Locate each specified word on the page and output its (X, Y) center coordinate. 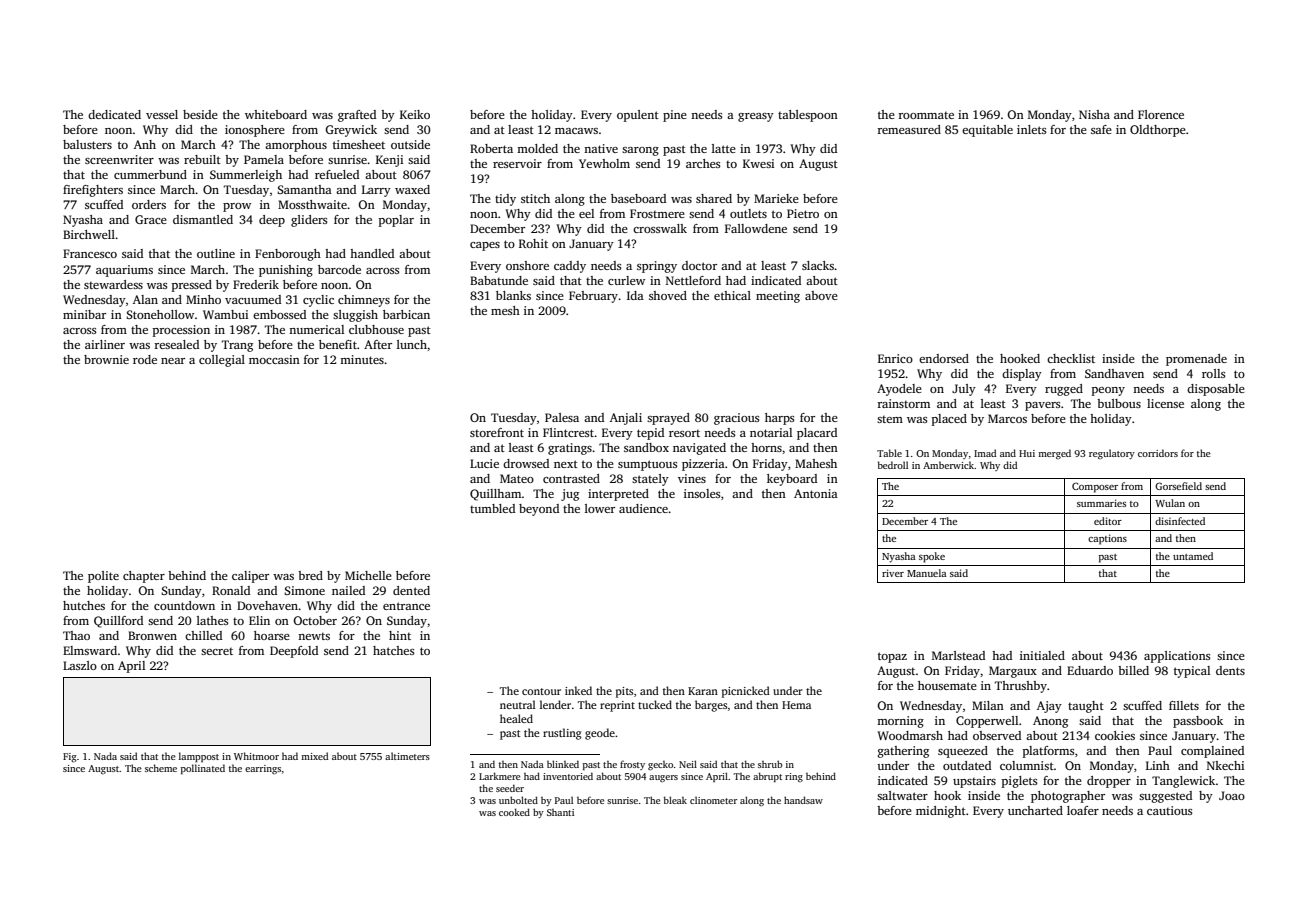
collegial (222, 361)
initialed (1042, 655)
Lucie (484, 463)
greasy (756, 117)
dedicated (114, 114)
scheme (161, 768)
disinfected (1180, 521)
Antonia (816, 493)
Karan (703, 691)
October (315, 620)
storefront (497, 432)
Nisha (1094, 114)
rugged (1064, 390)
